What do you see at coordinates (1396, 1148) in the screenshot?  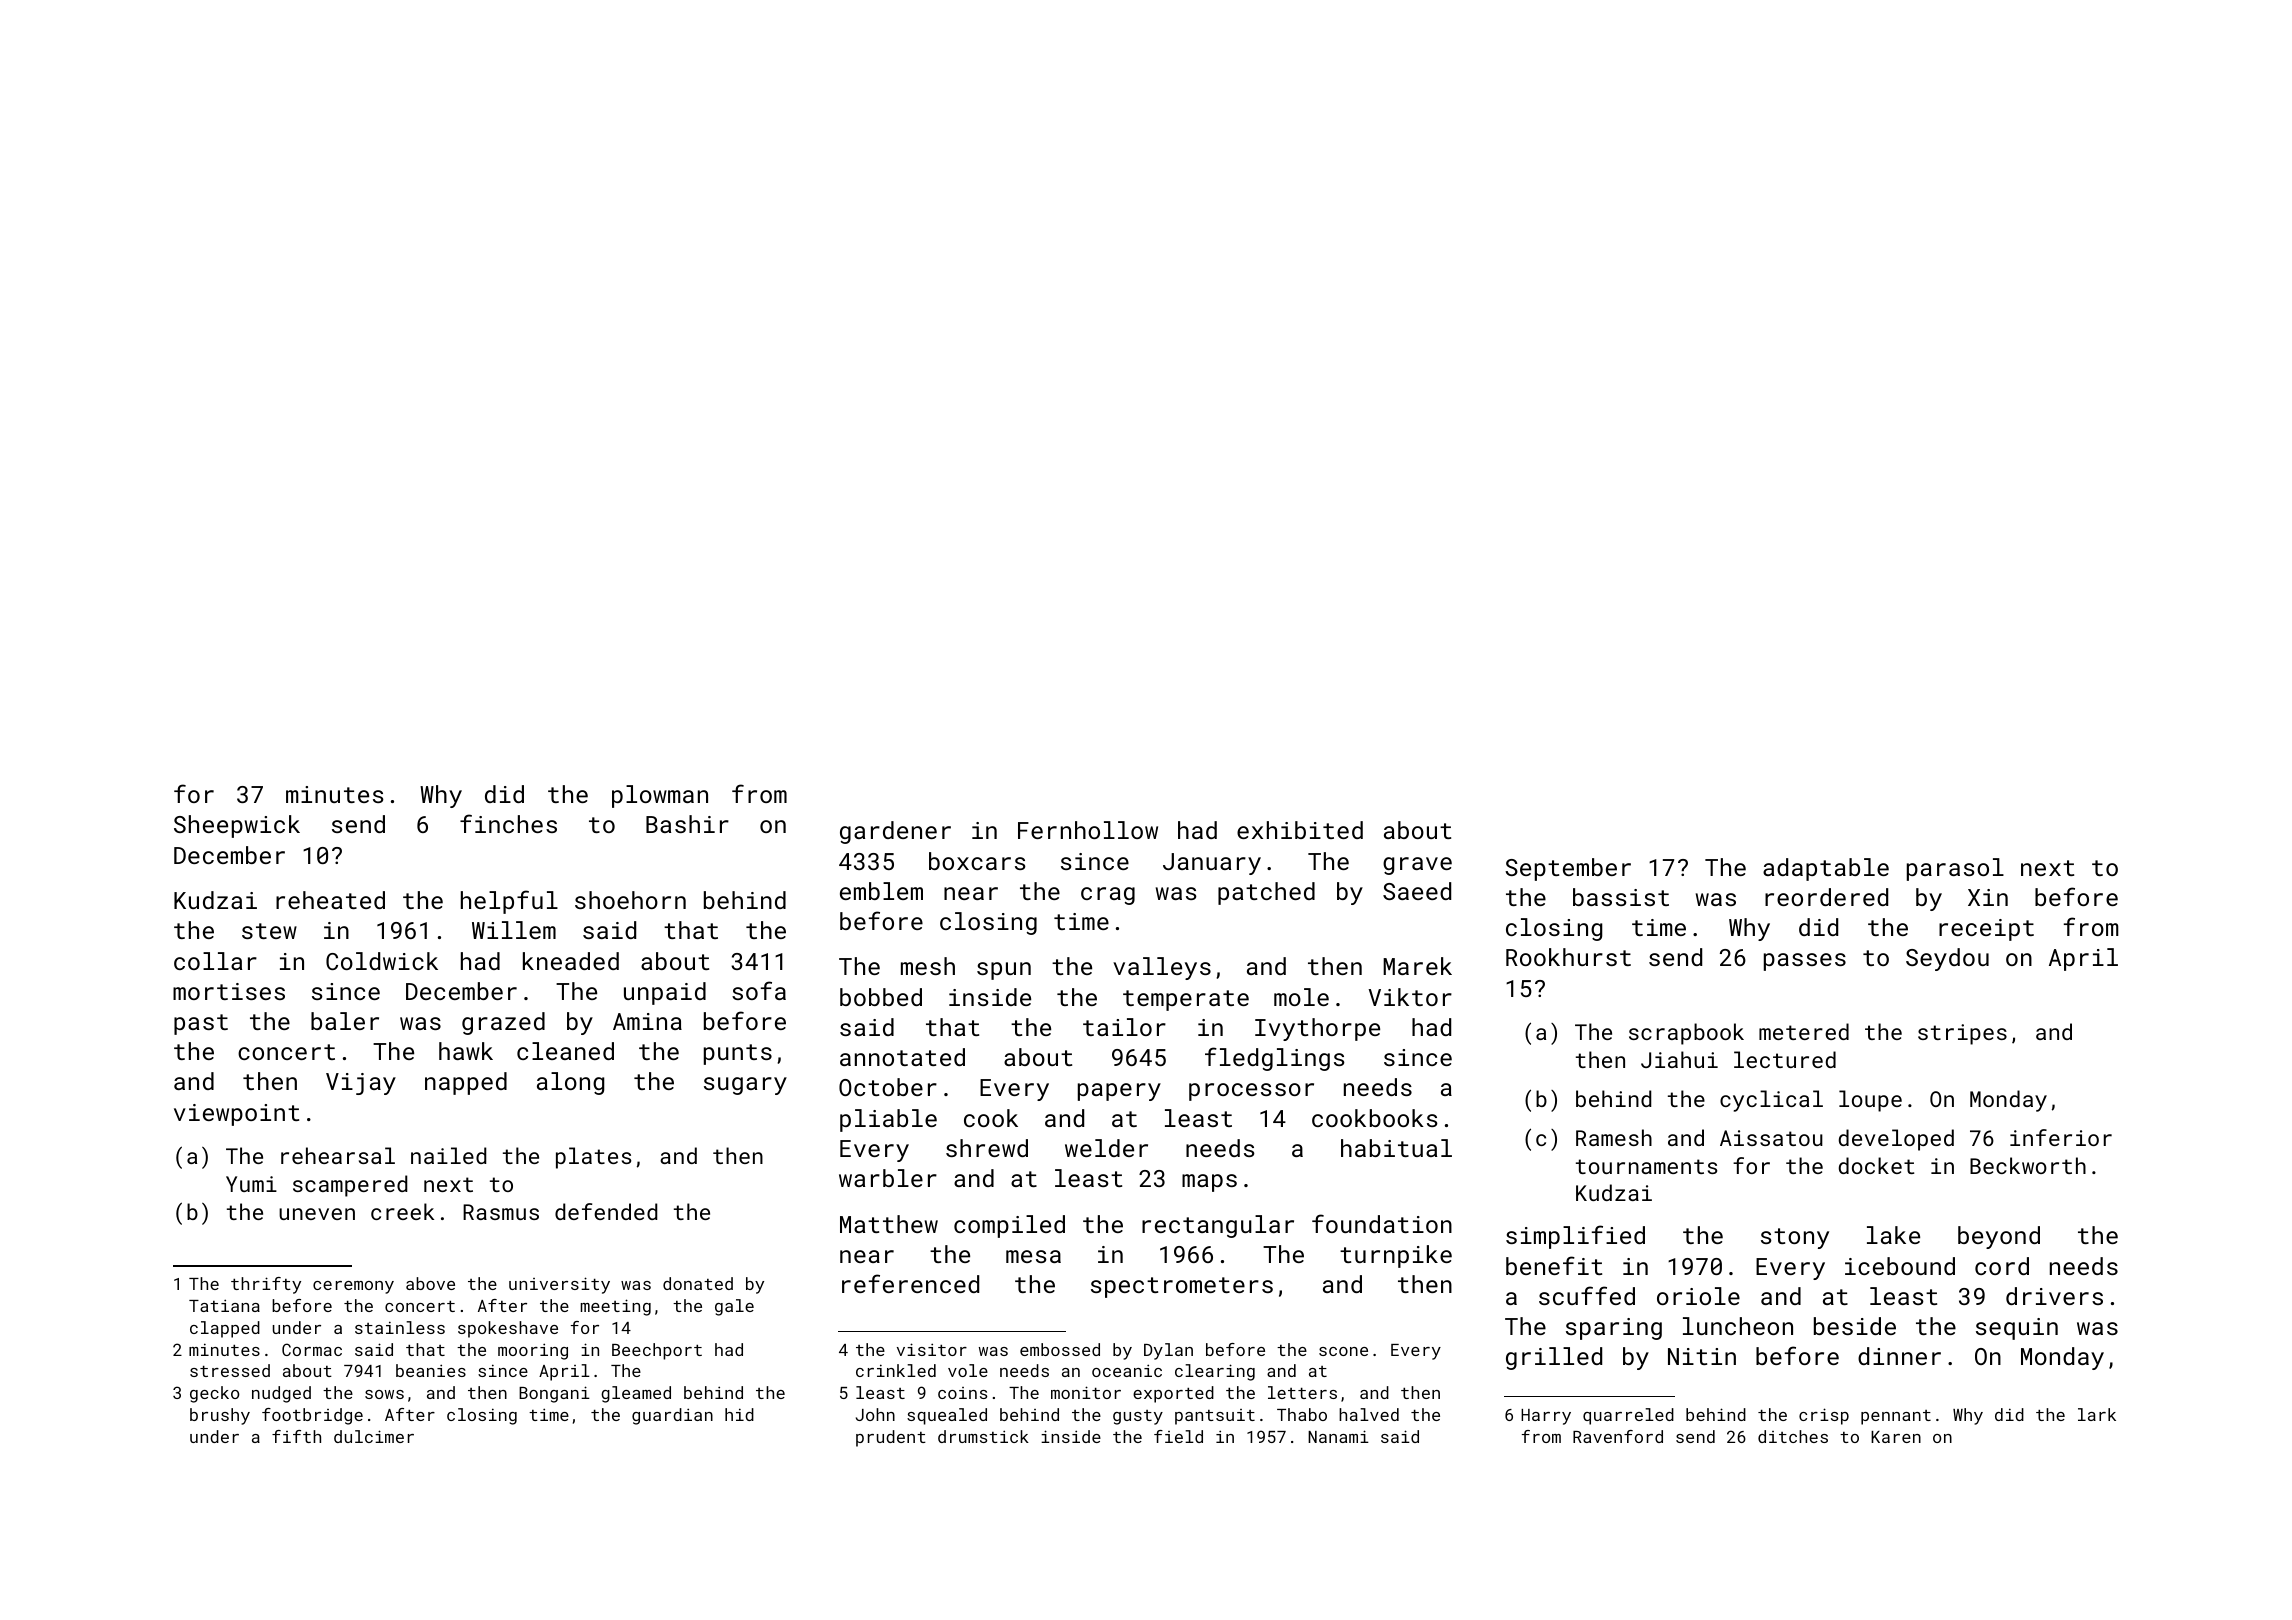 I see `habitual` at bounding box center [1396, 1148].
